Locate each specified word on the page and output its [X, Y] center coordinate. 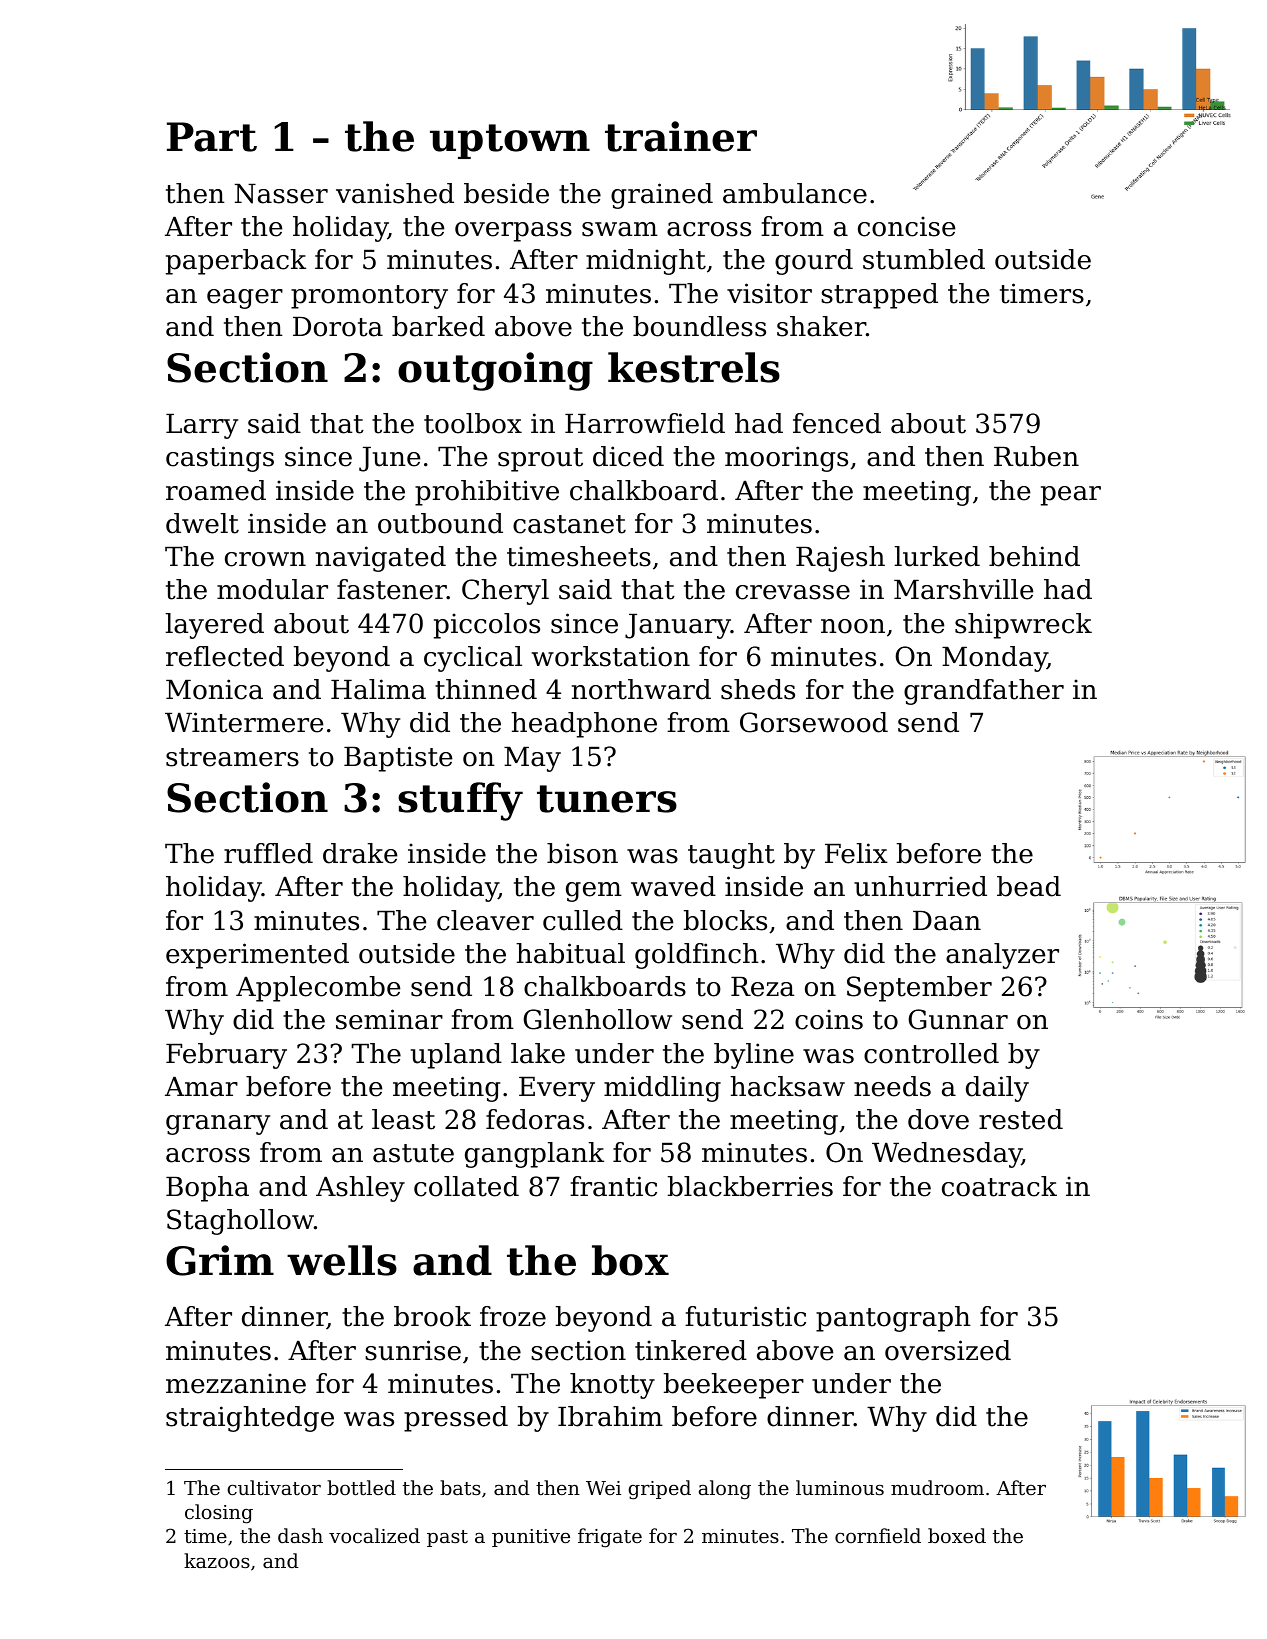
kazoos [217, 1560]
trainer [681, 136]
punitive [531, 1538]
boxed [957, 1535]
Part [212, 137]
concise [906, 226]
